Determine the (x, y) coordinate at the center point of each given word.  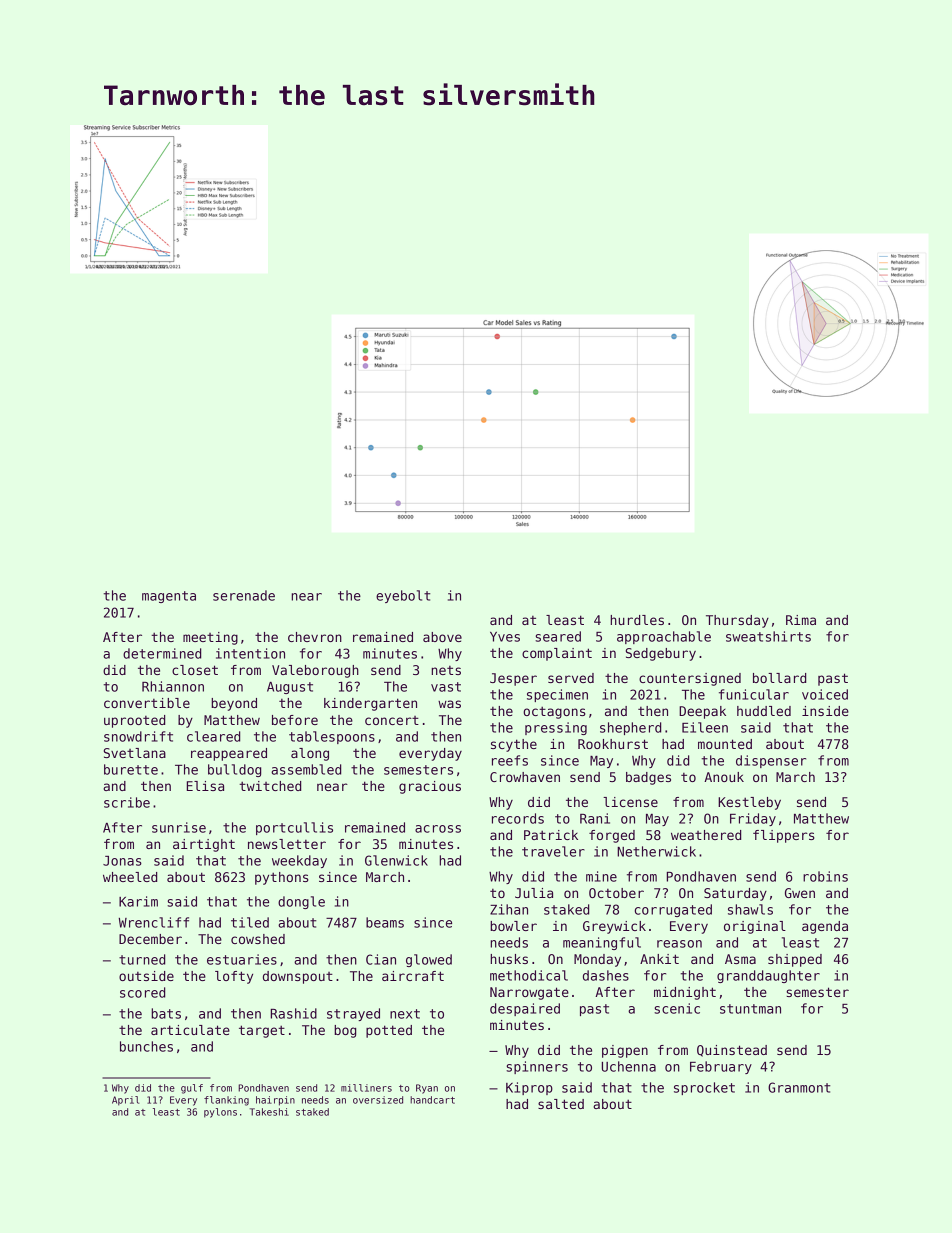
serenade (244, 595)
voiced (825, 694)
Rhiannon (173, 686)
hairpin (275, 1101)
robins (825, 876)
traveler (553, 851)
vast (446, 687)
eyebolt (403, 596)
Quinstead (732, 1051)
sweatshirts (768, 636)
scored (142, 992)
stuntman (750, 1009)
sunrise (179, 827)
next (405, 1014)
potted (389, 1031)
